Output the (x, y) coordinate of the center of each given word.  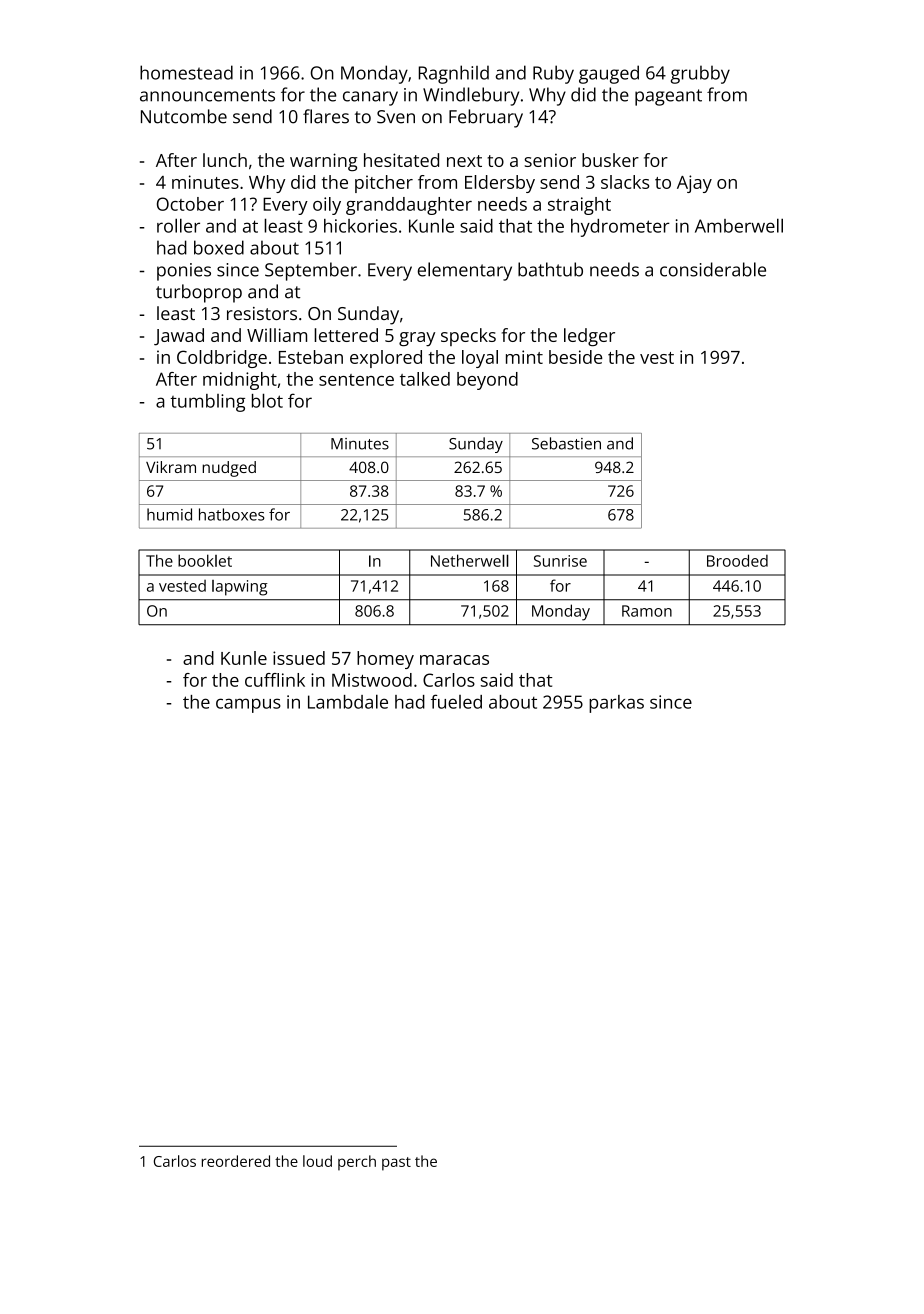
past (396, 1164)
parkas (616, 704)
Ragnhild (454, 74)
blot (267, 400)
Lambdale (348, 701)
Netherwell (470, 560)
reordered (236, 1161)
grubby (700, 74)
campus (248, 705)
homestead (186, 72)
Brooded (737, 560)
